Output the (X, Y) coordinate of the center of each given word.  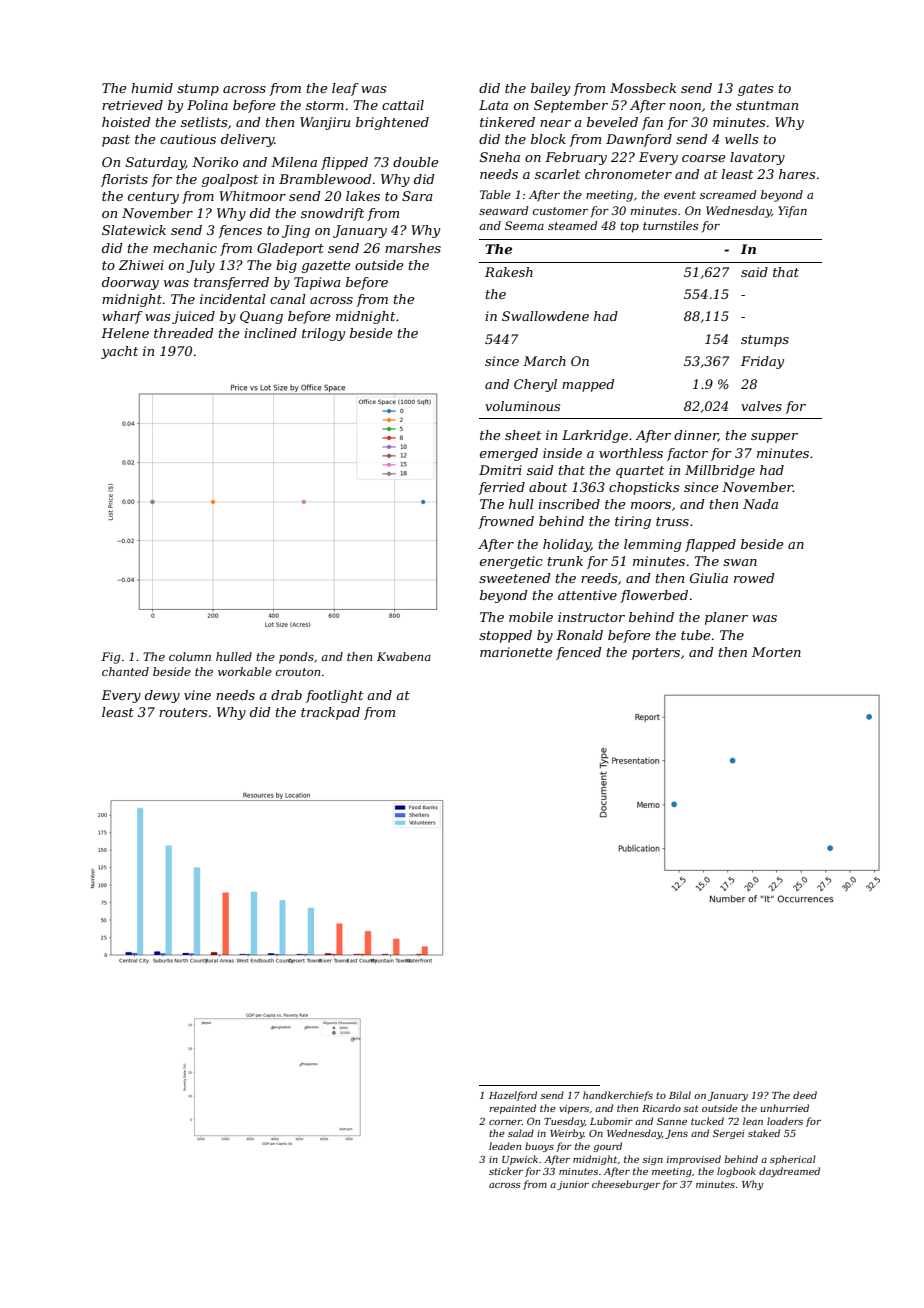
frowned (506, 522)
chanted (125, 671)
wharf (122, 317)
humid (152, 88)
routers (183, 712)
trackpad (330, 713)
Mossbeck (643, 88)
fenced (579, 653)
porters (656, 654)
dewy (162, 696)
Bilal (680, 1095)
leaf (345, 89)
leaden (505, 1146)
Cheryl (535, 385)
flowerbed (654, 596)
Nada (760, 504)
